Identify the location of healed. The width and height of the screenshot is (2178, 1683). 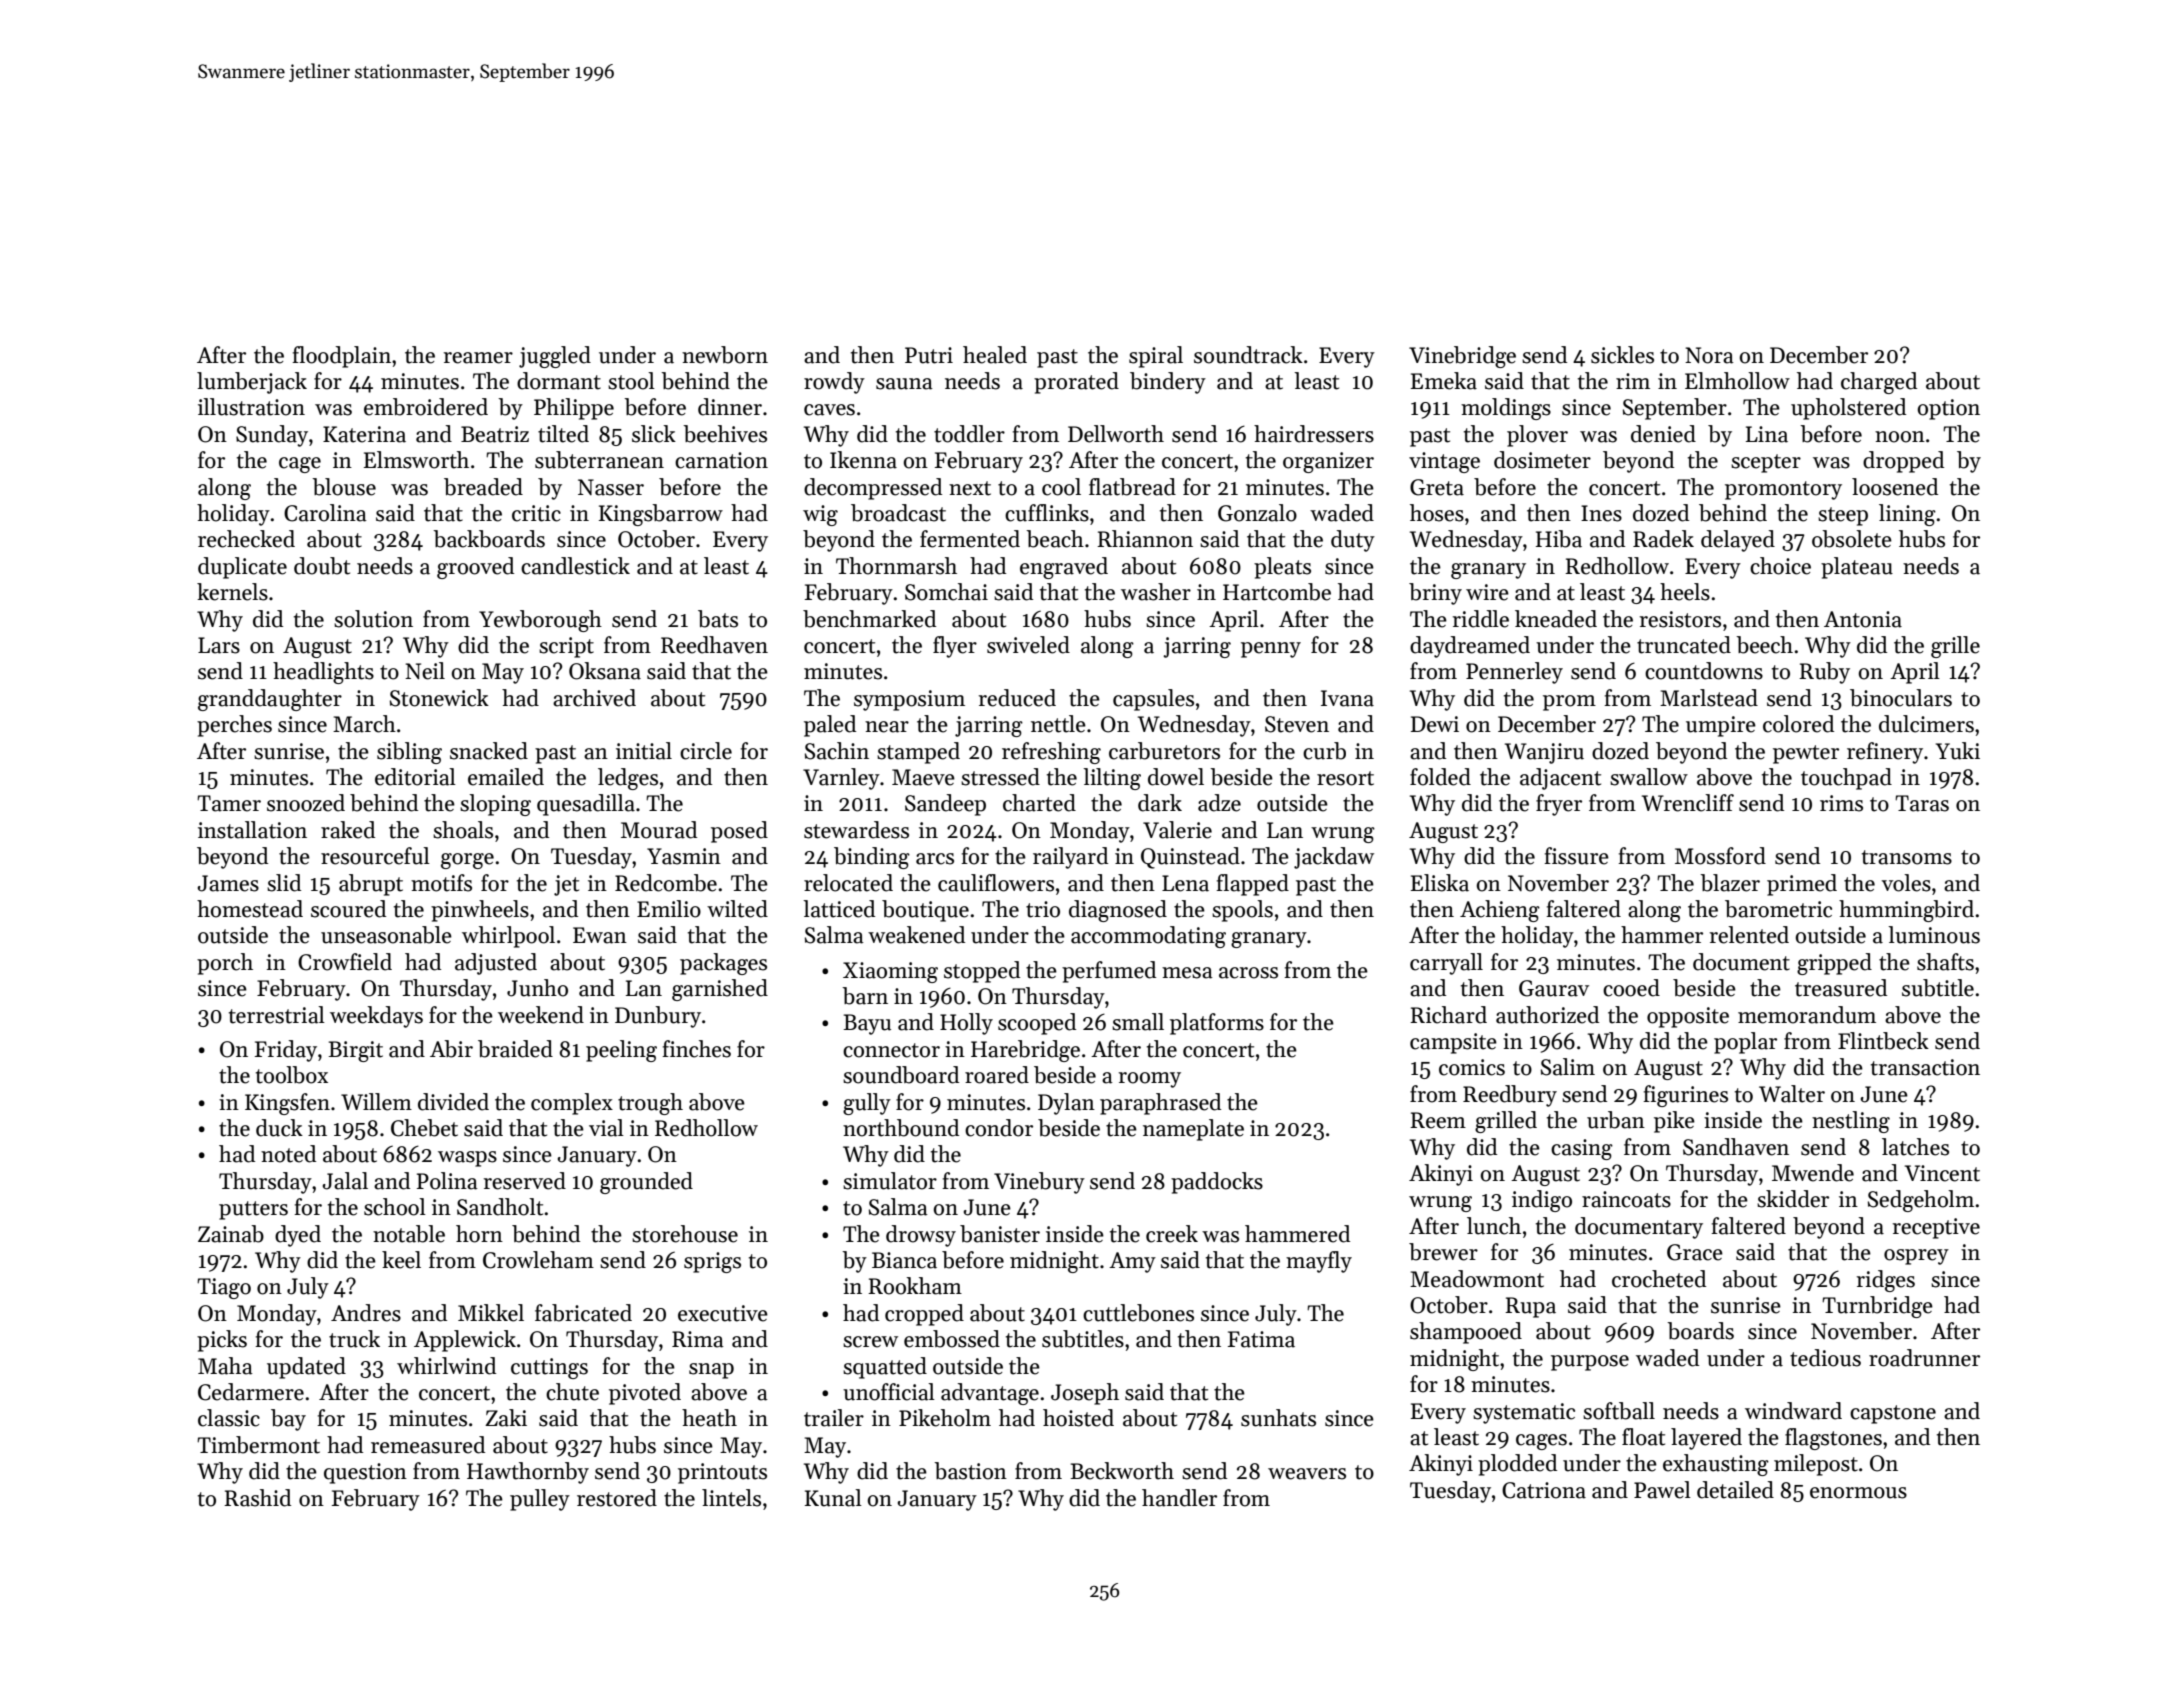
(995, 355).
